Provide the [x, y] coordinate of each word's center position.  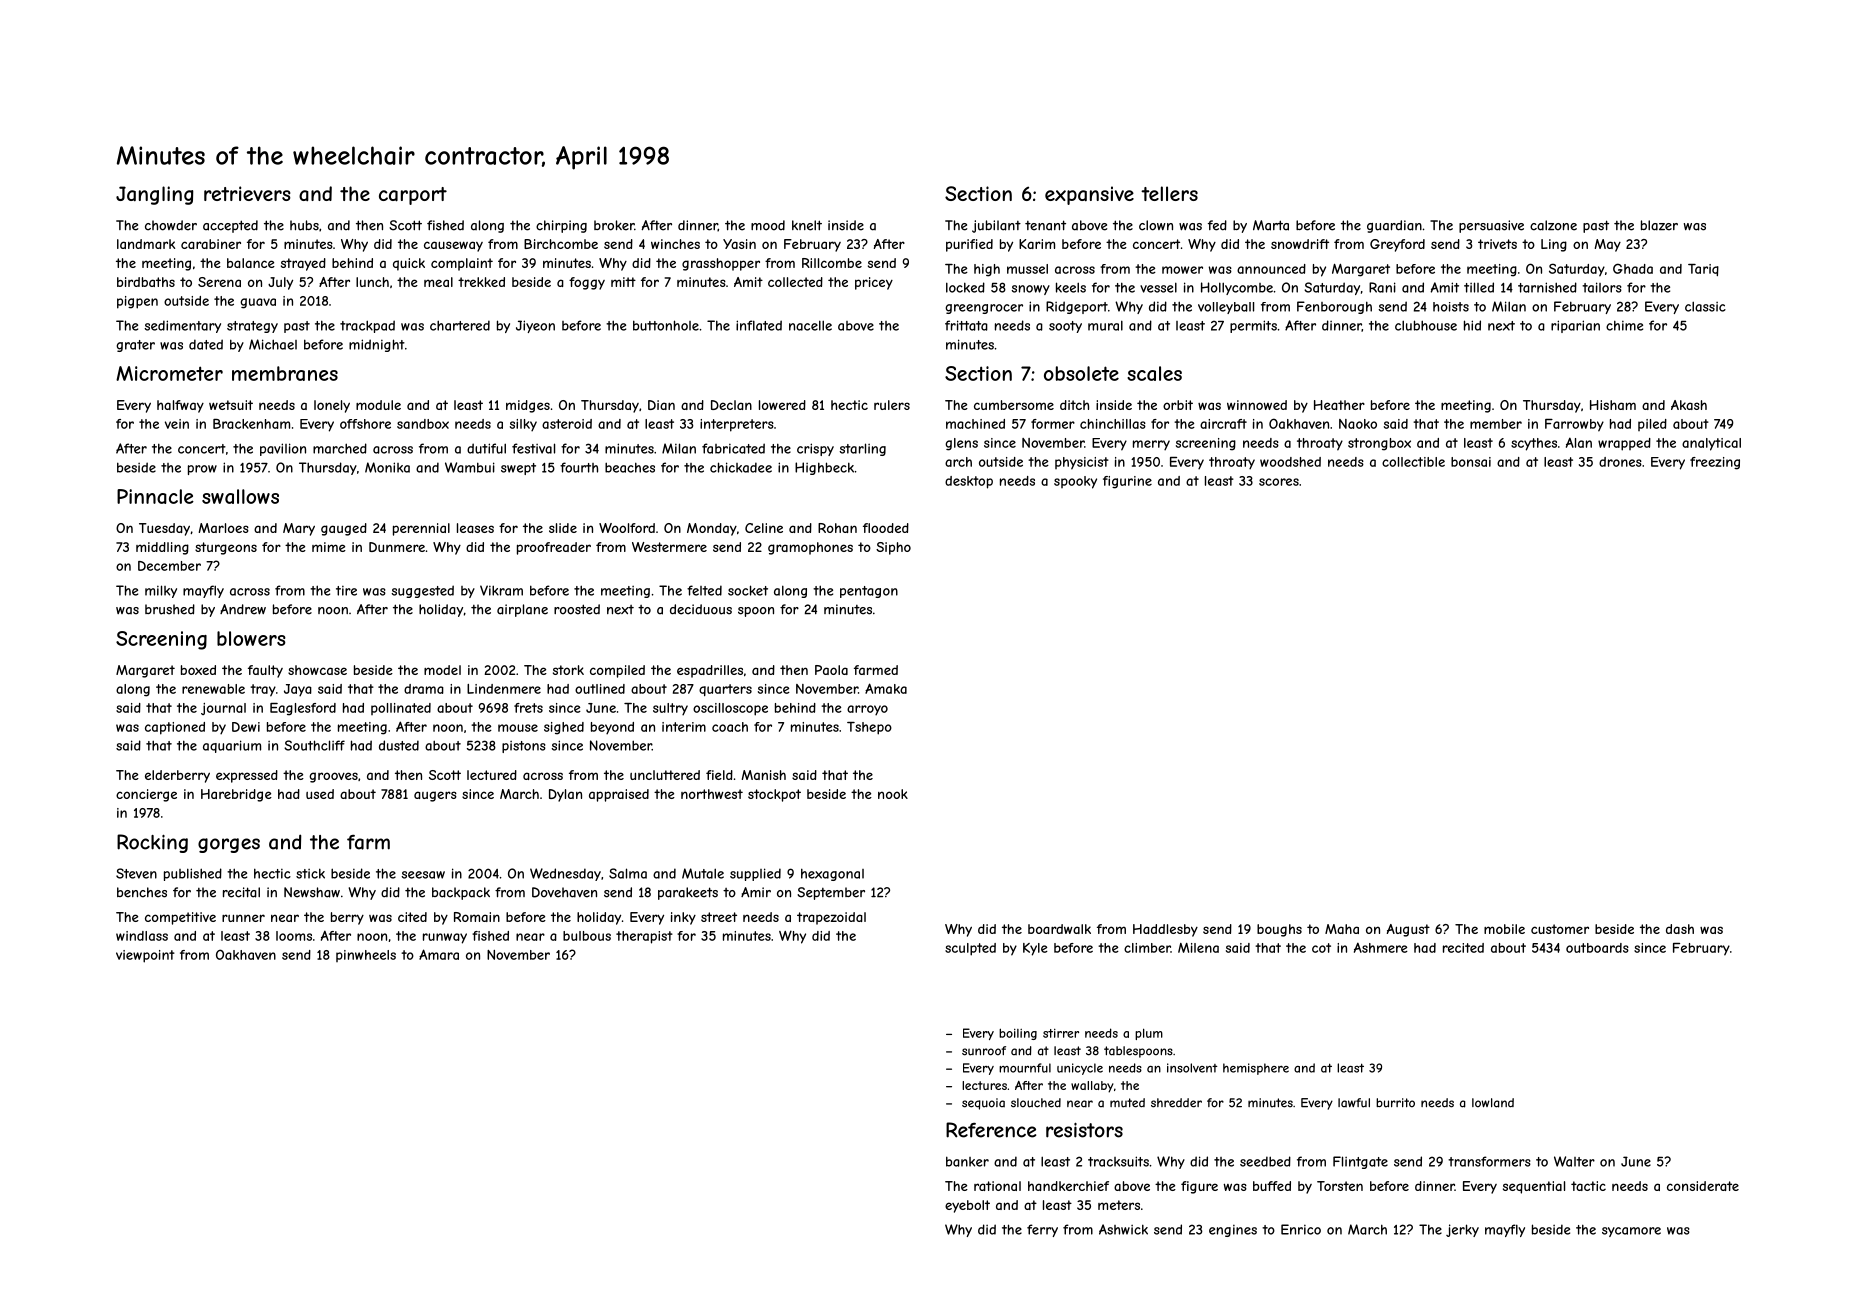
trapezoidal [831, 918]
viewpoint [145, 956]
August [1408, 930]
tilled [1479, 287]
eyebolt [967, 1206]
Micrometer [169, 373]
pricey [874, 283]
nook [893, 794]
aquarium [232, 746]
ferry [1042, 1230]
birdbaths [146, 282]
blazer [1659, 225]
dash [1680, 929]
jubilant [996, 226]
